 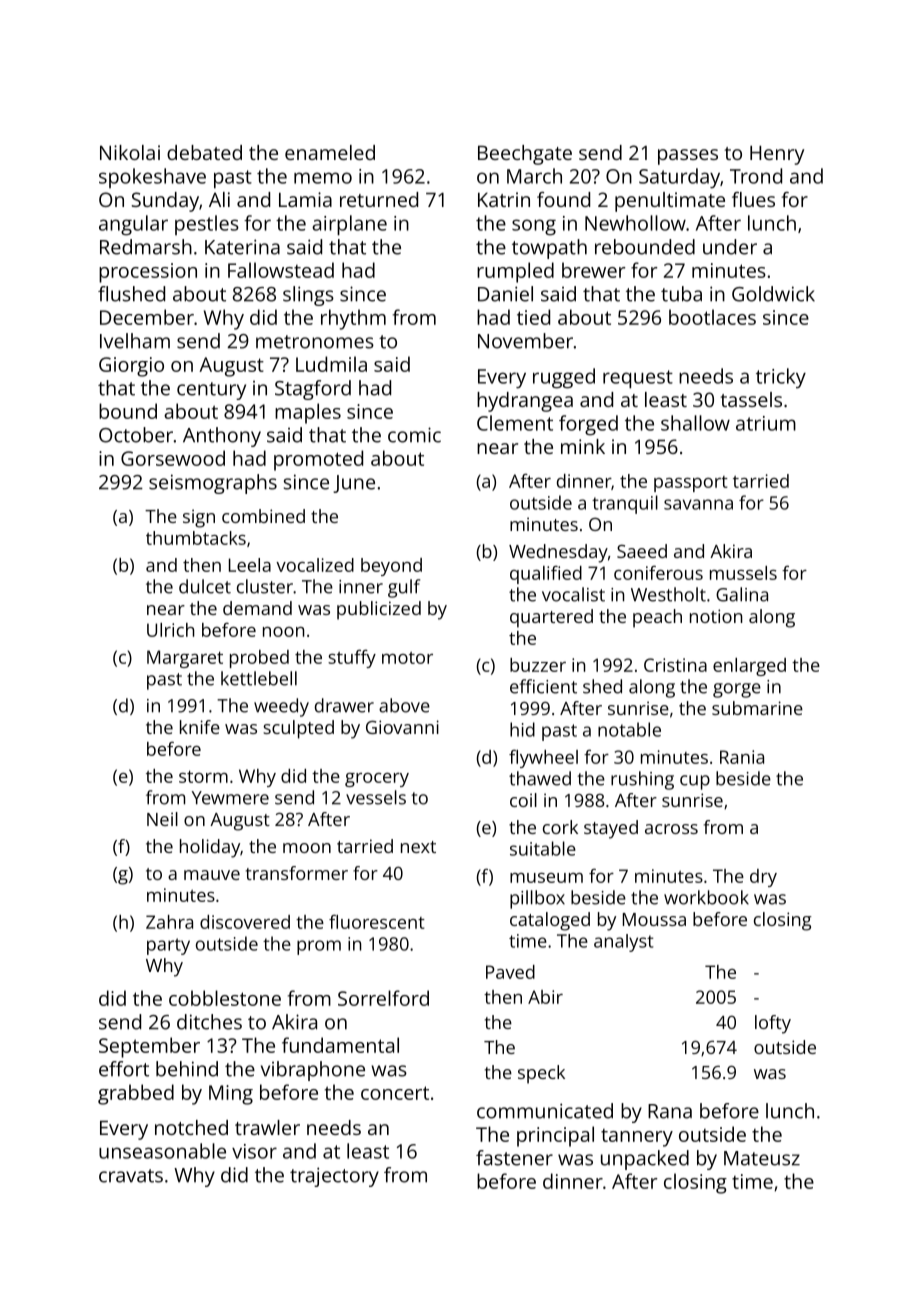 I want to click on June, so click(x=354, y=484).
